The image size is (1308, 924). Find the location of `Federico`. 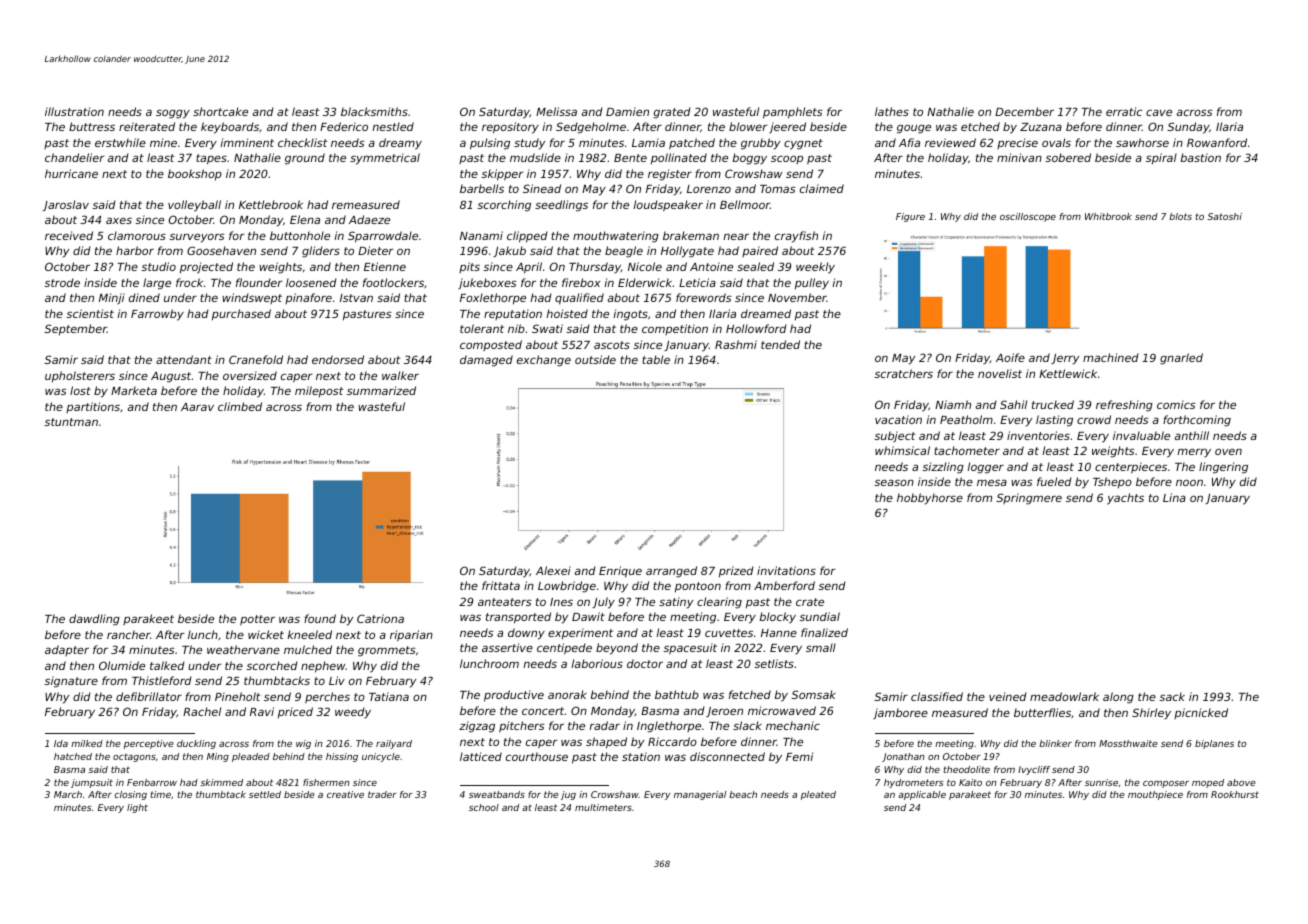

Federico is located at coordinates (344, 126).
